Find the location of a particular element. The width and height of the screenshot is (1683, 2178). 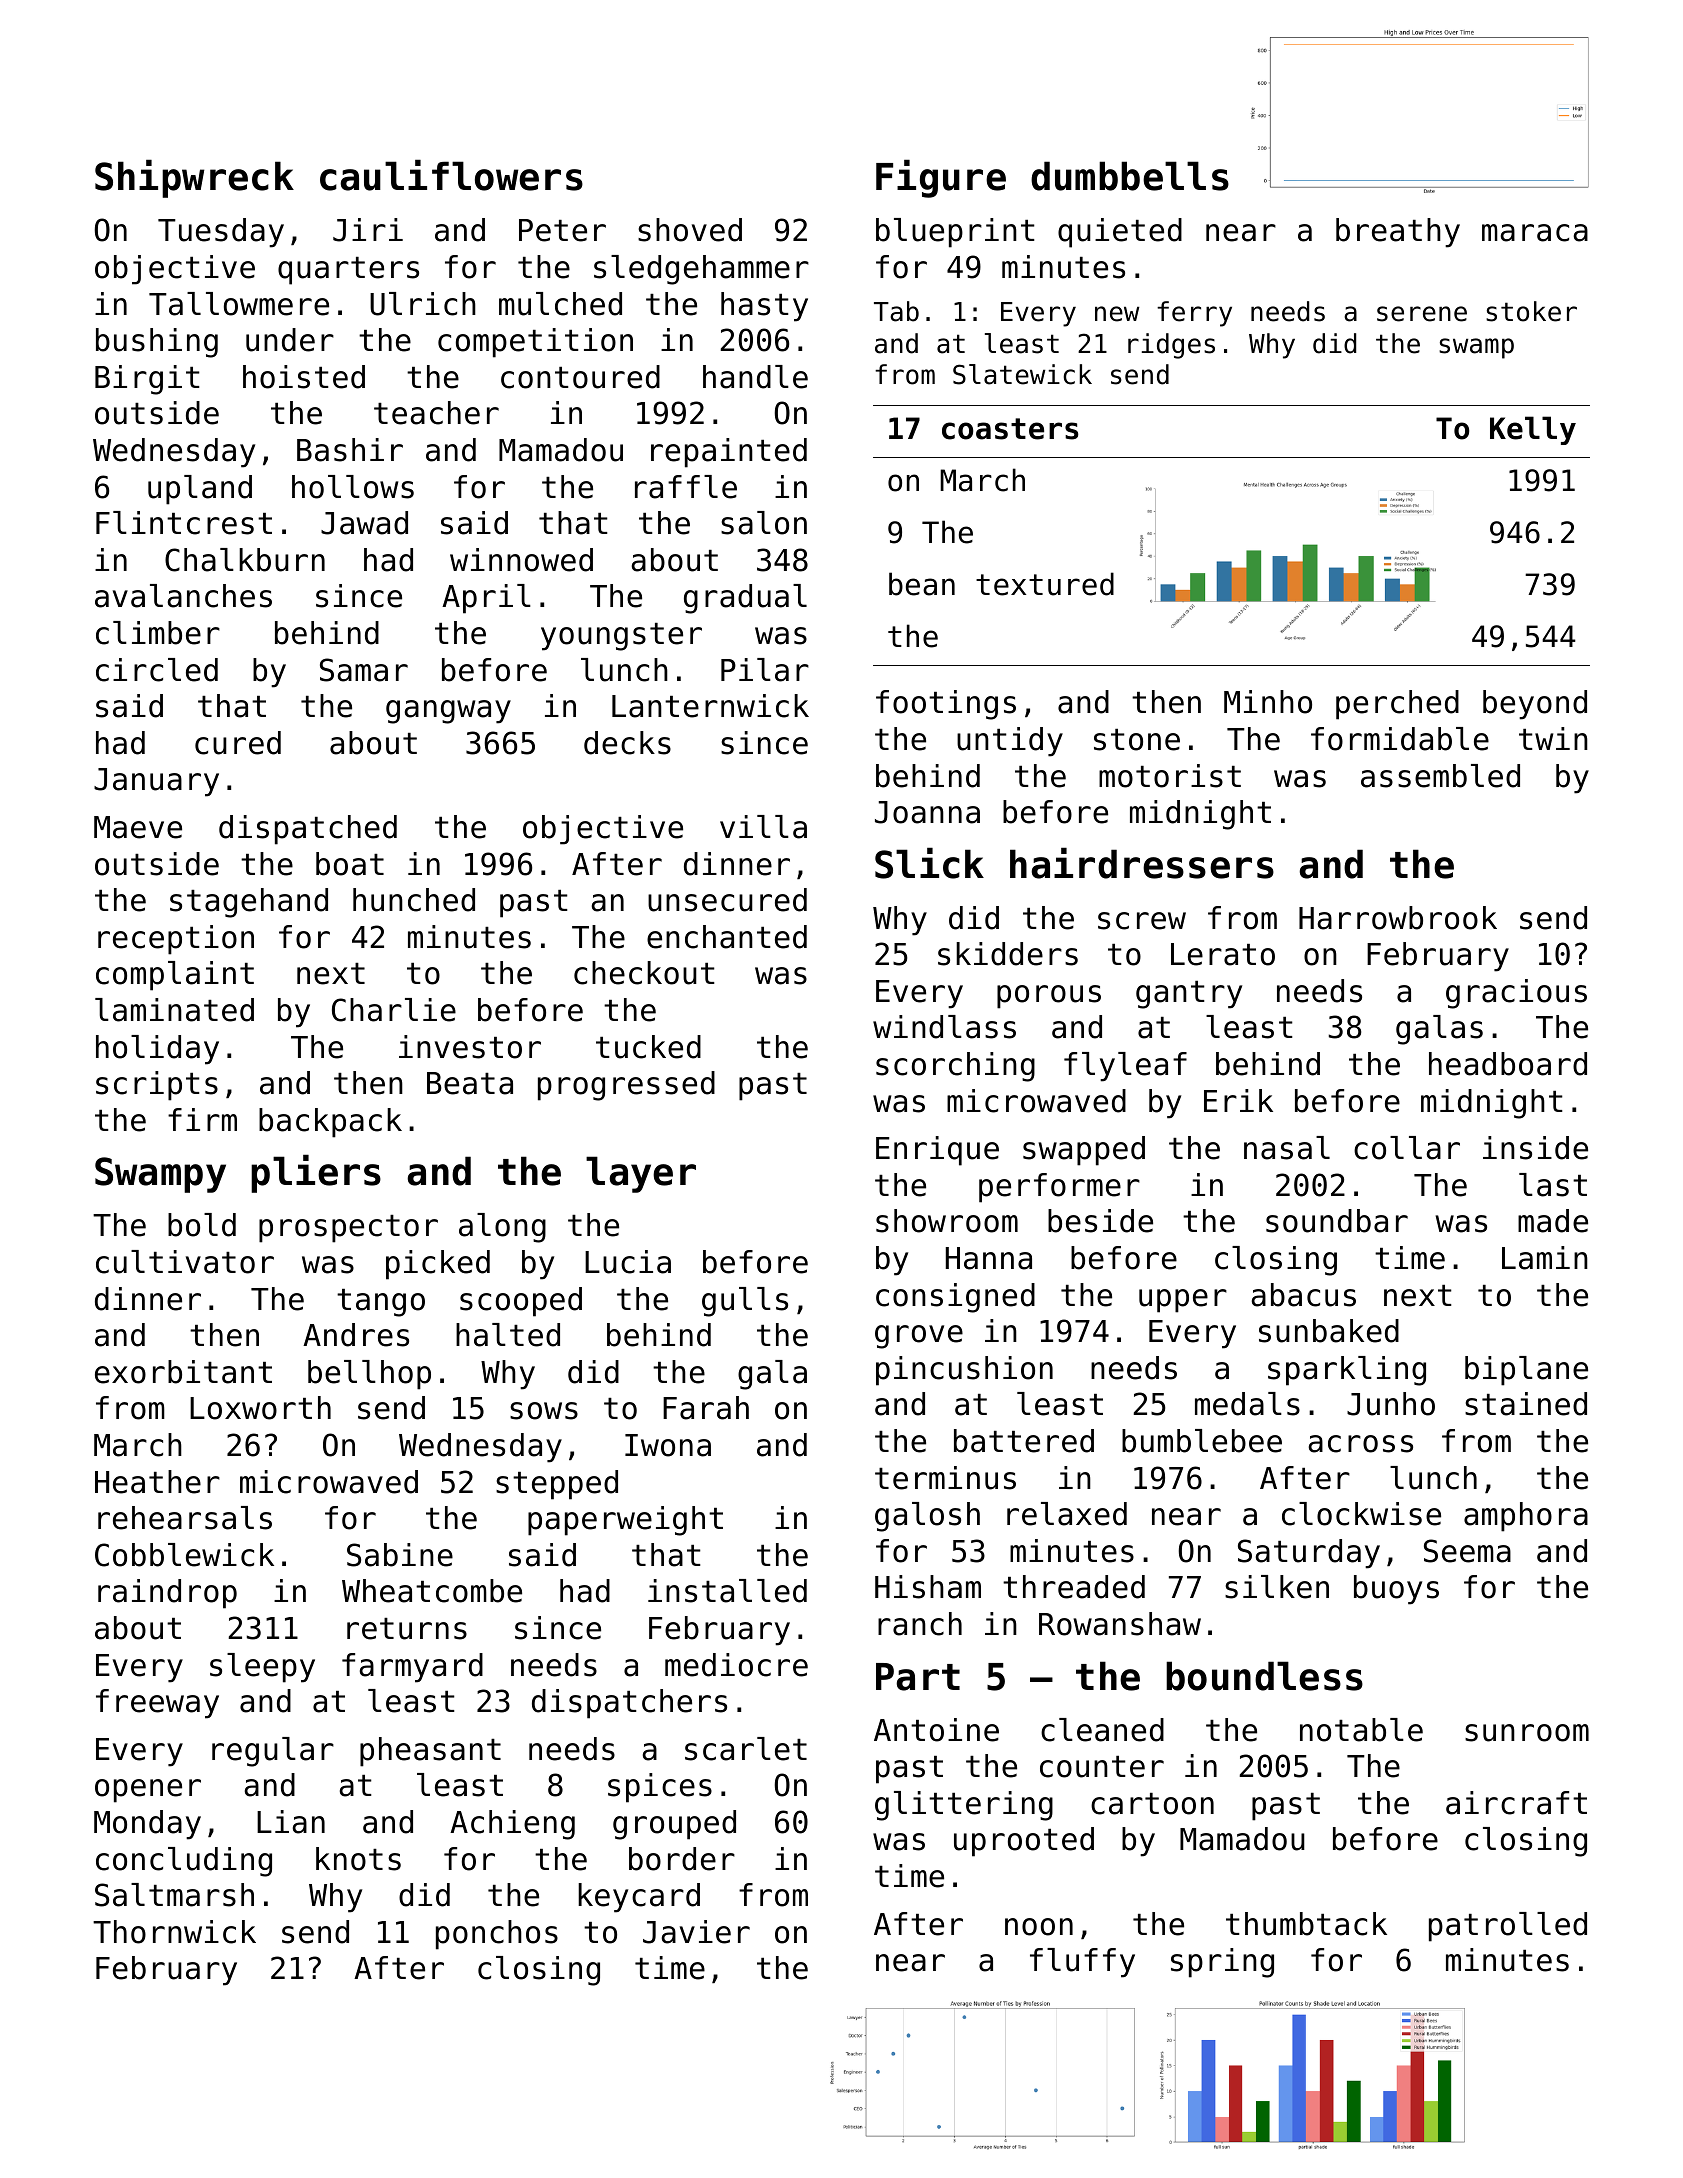

ponchos is located at coordinates (497, 1935).
